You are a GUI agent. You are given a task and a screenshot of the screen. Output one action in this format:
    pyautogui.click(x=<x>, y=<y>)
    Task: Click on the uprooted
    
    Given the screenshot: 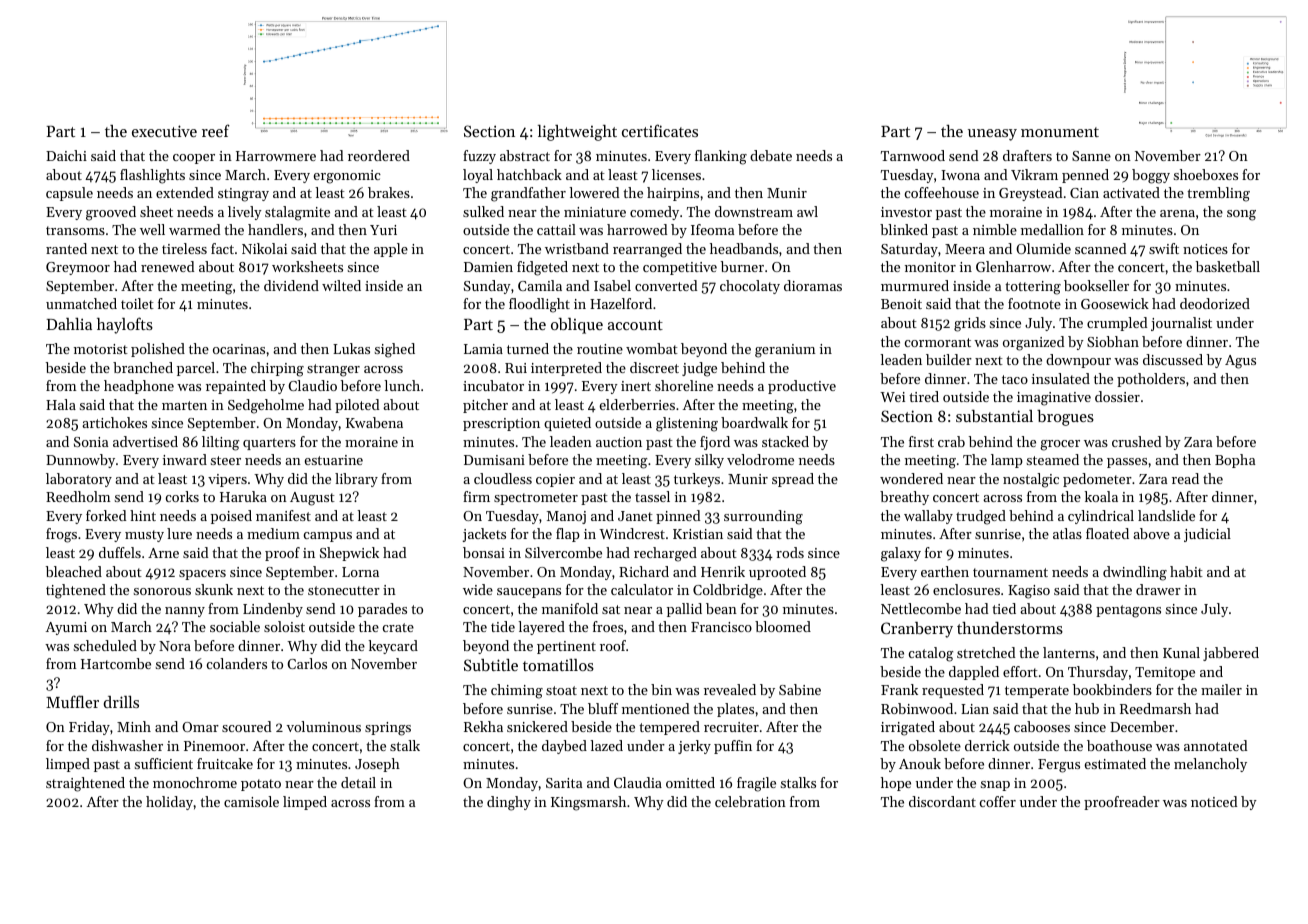 What is the action you would take?
    pyautogui.click(x=777, y=573)
